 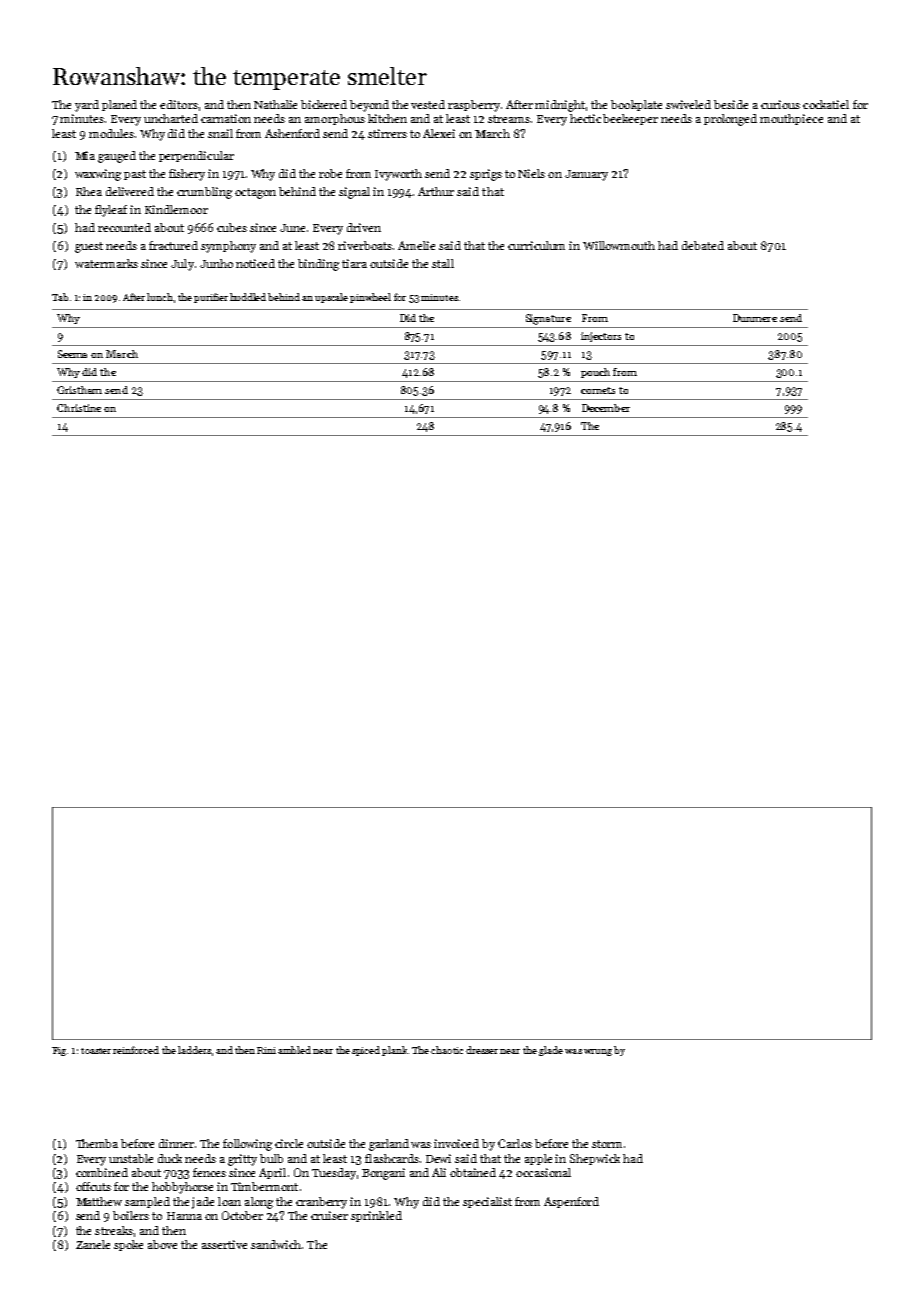 I want to click on cockatiel, so click(x=826, y=104).
